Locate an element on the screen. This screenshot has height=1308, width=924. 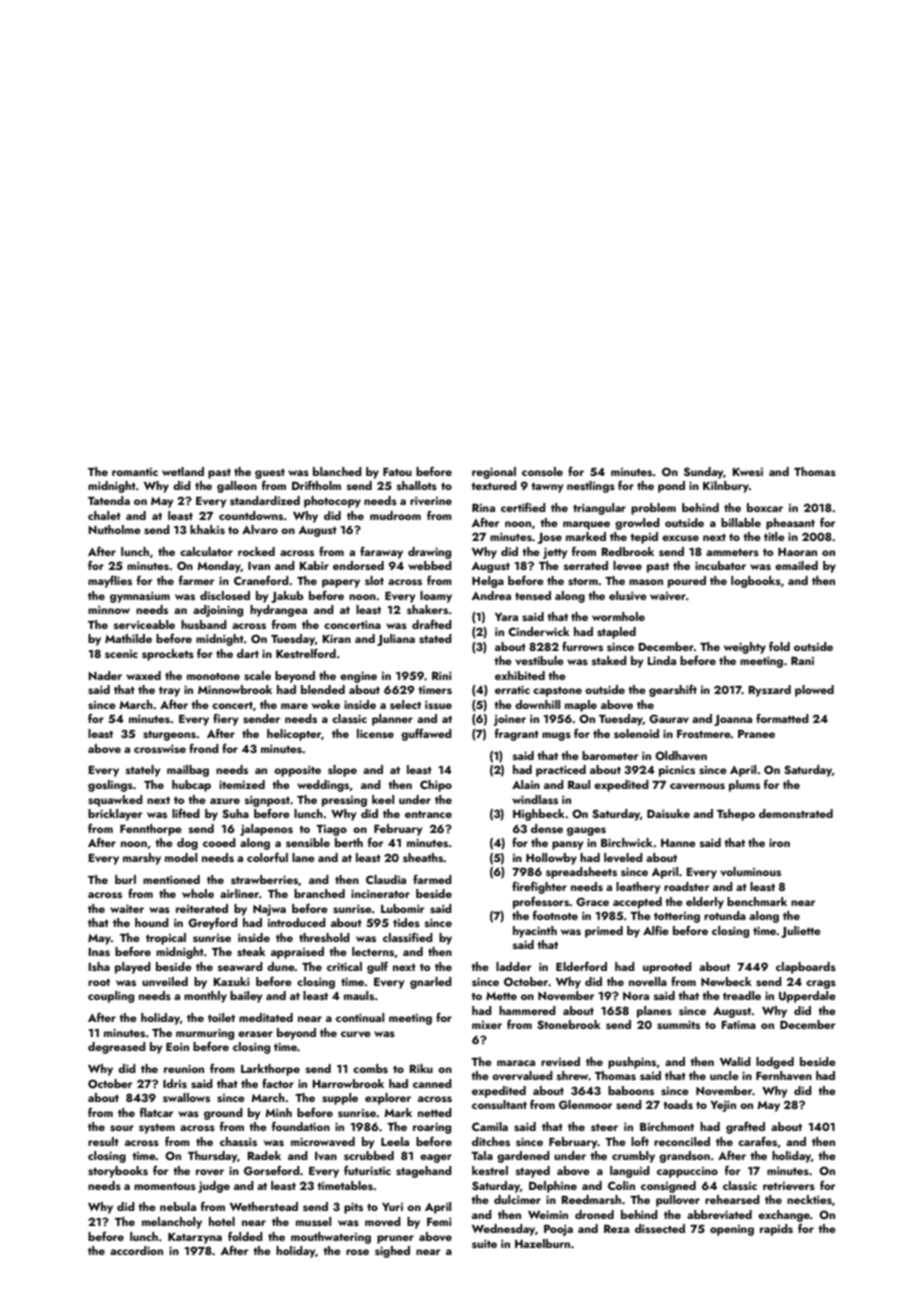
novella is located at coordinates (648, 981).
